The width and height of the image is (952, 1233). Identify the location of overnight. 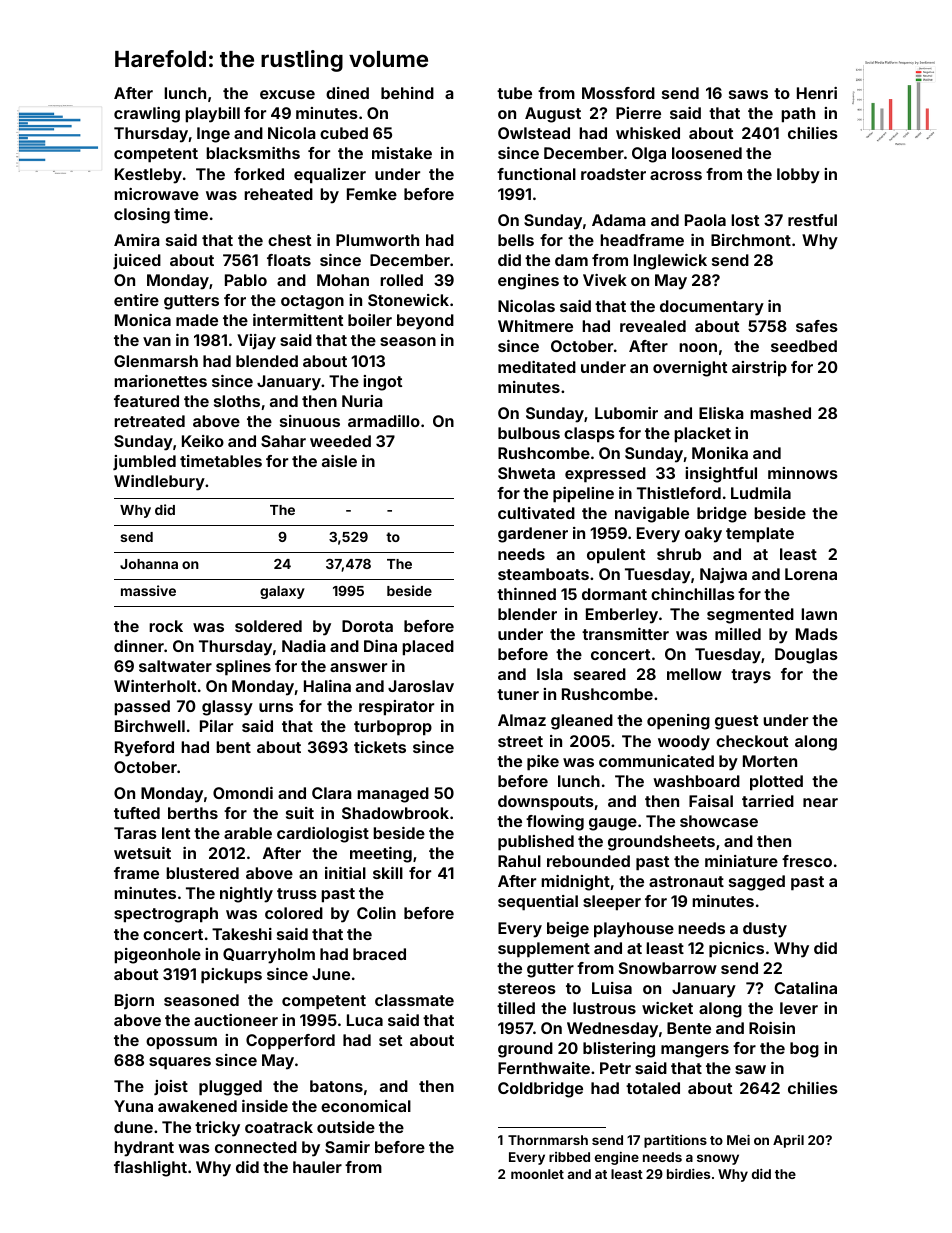
(690, 369).
